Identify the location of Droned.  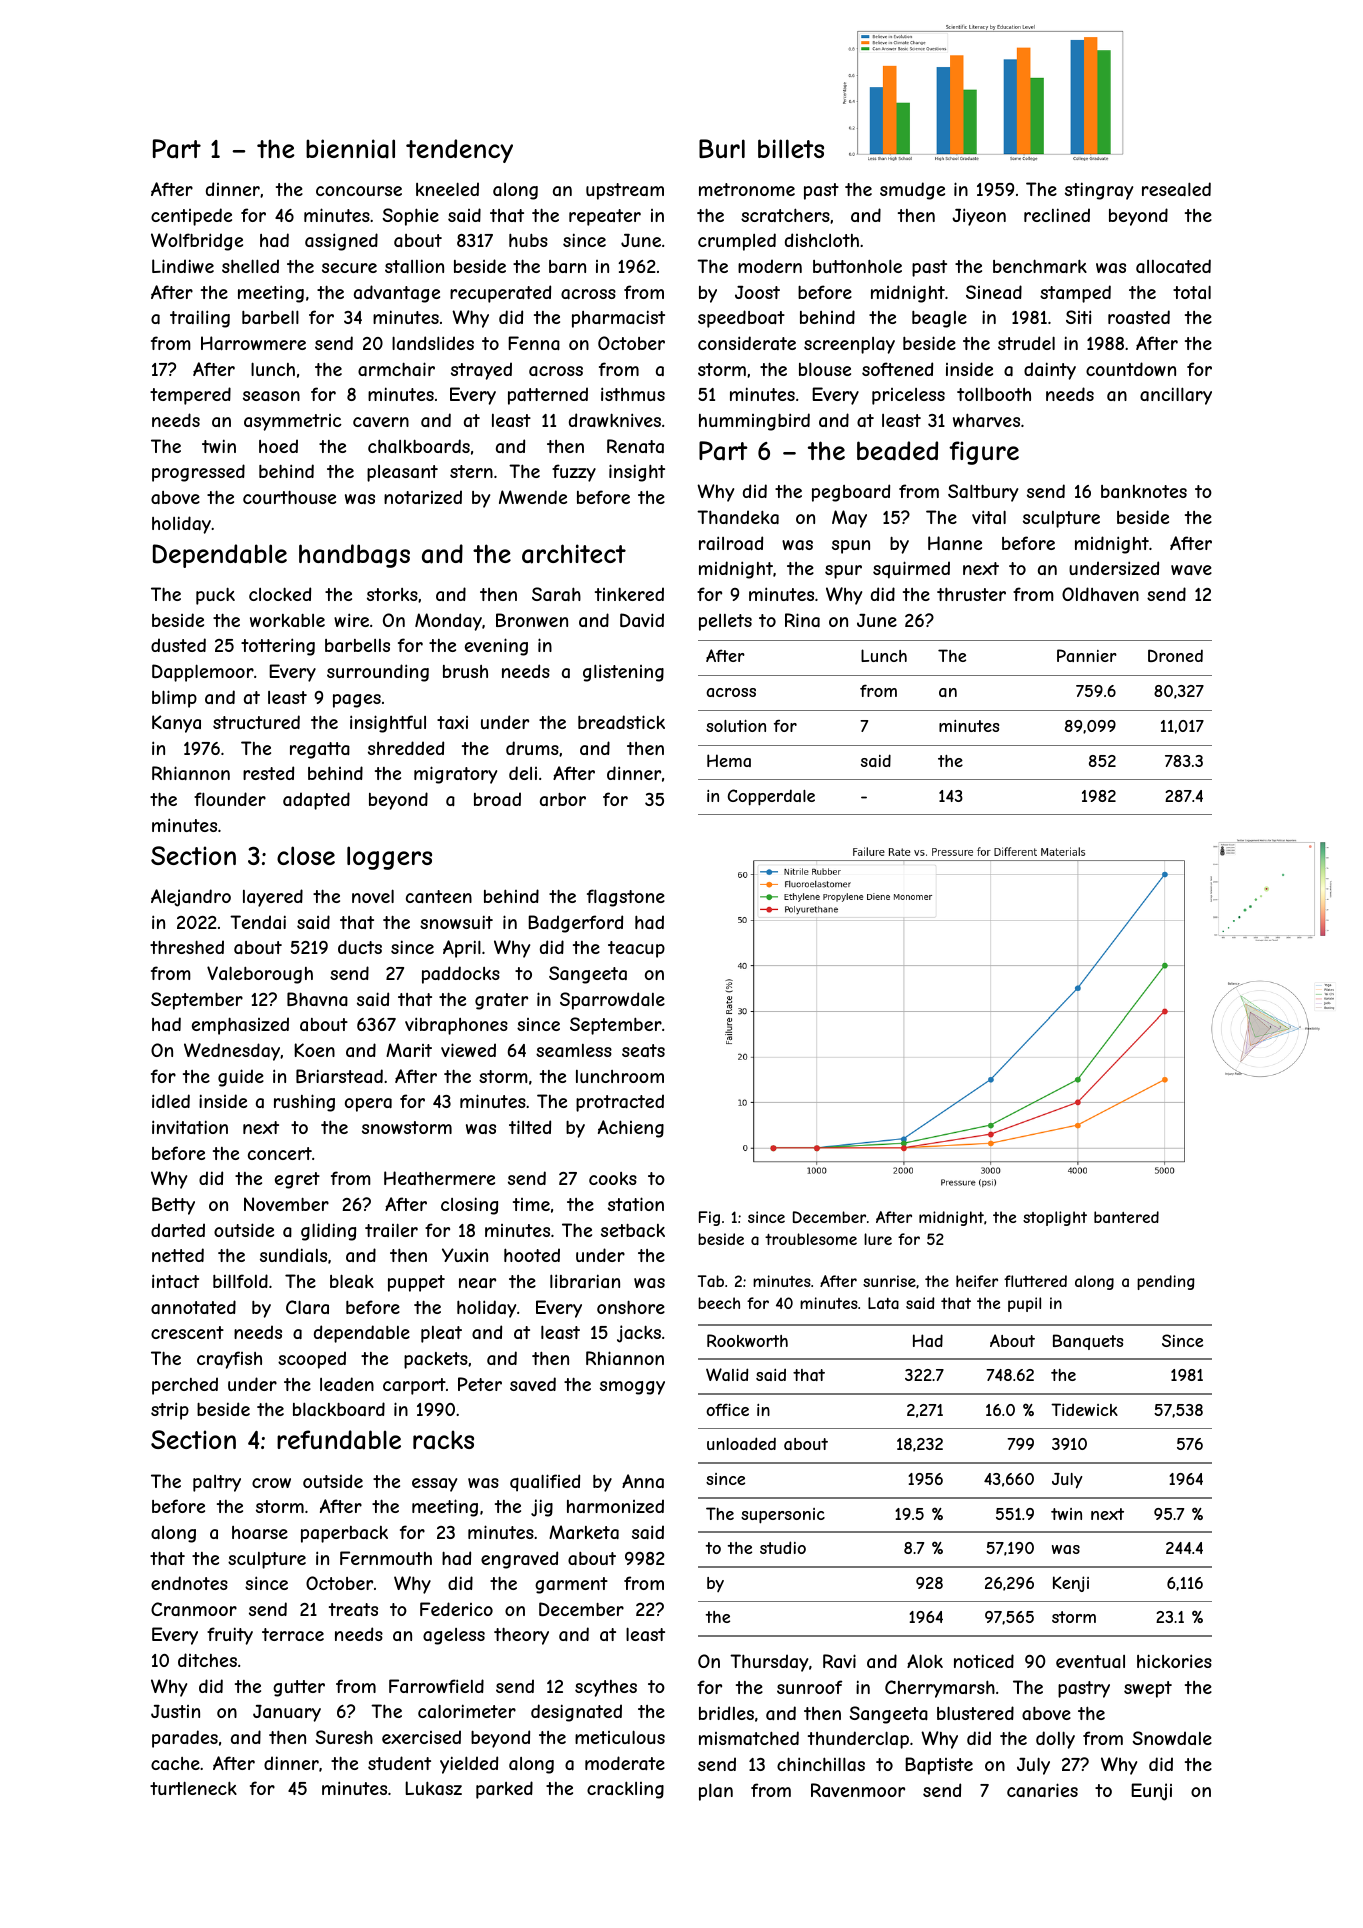
(1175, 655).
